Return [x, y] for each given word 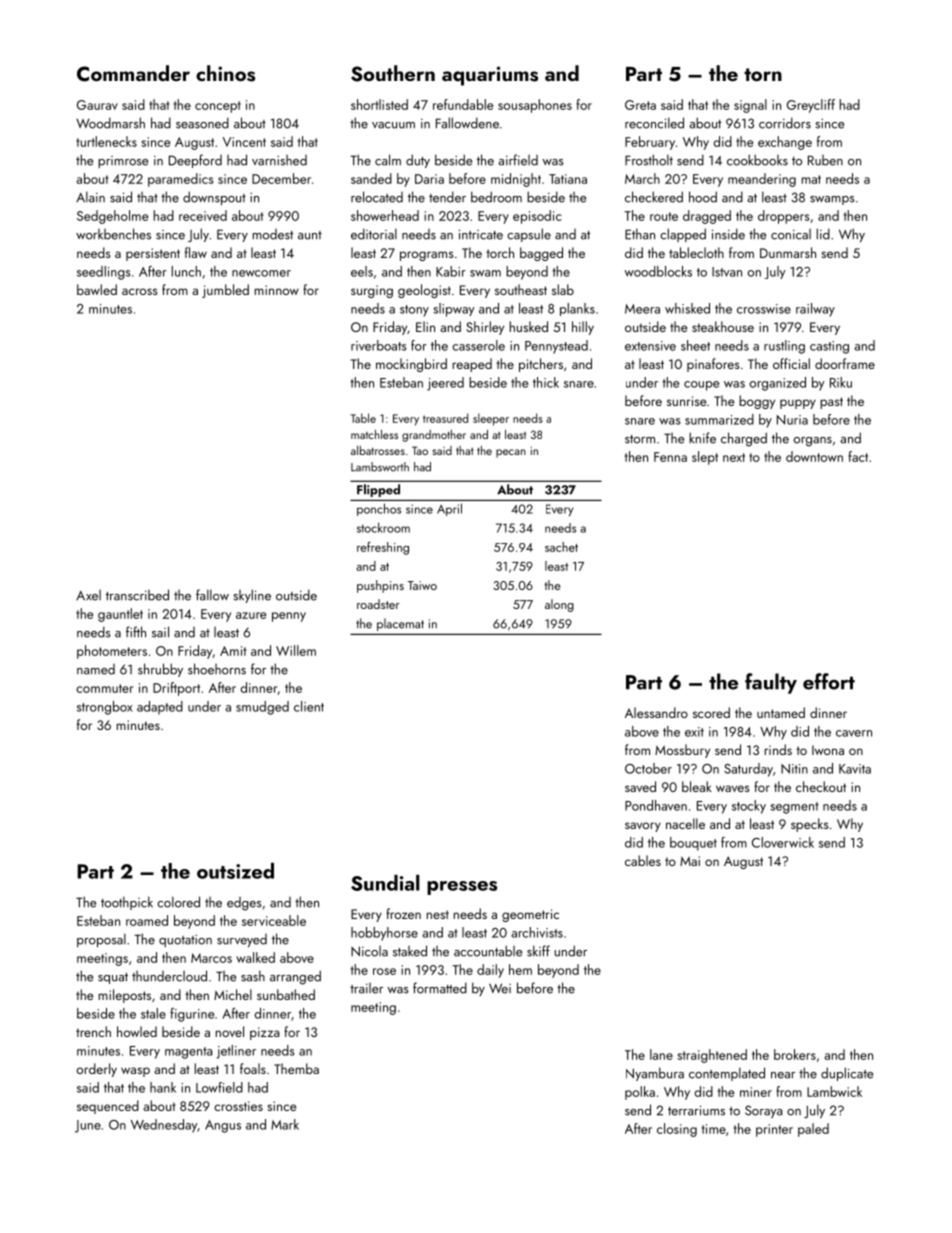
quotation [185, 941]
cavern [854, 733]
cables [643, 860]
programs [427, 256]
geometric [530, 915]
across [140, 291]
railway [815, 310]
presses [462, 888]
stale [153, 1013]
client [309, 706]
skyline [252, 596]
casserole [478, 345]
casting [829, 347]
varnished [279, 160]
